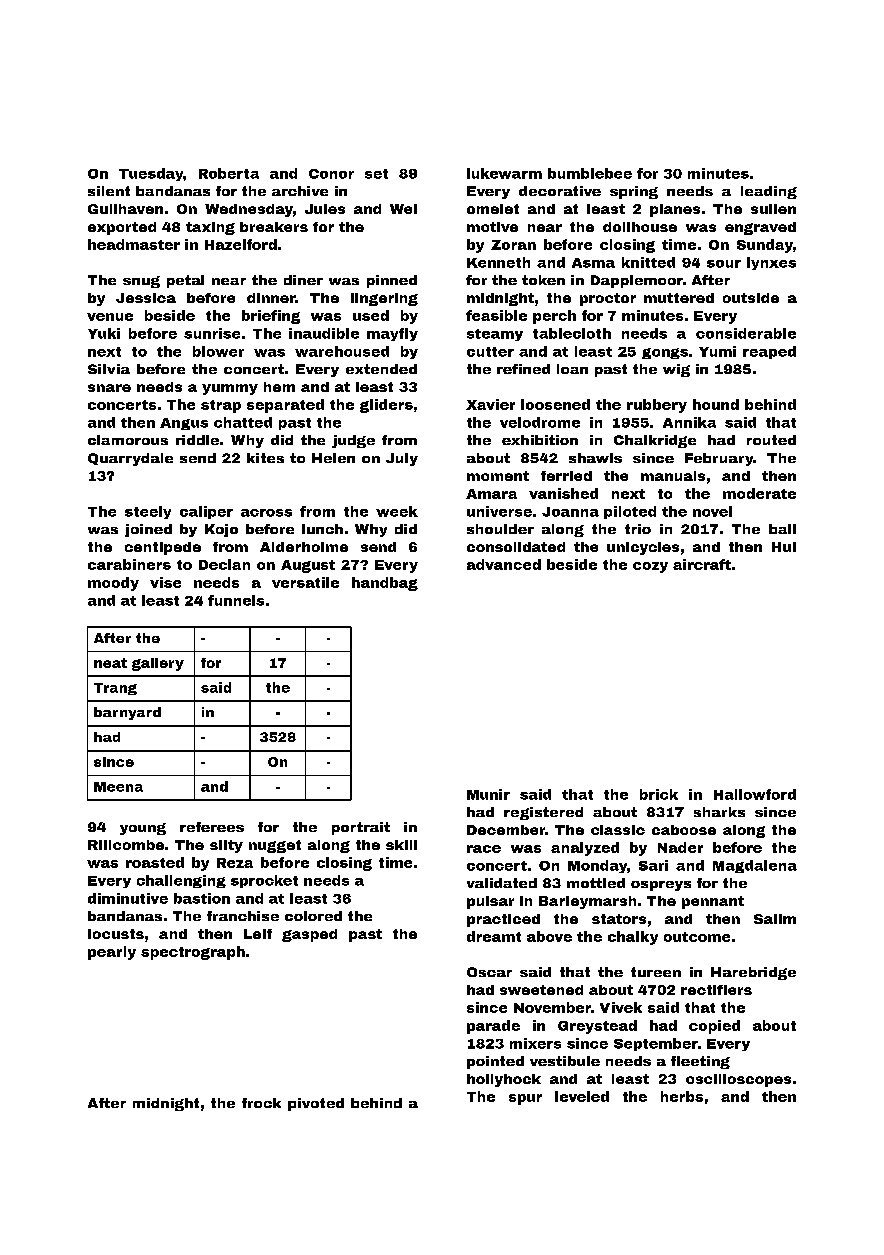 This image has width=884, height=1255. Describe the element at coordinates (126, 845) in the image. I see `Rillcombe` at that location.
